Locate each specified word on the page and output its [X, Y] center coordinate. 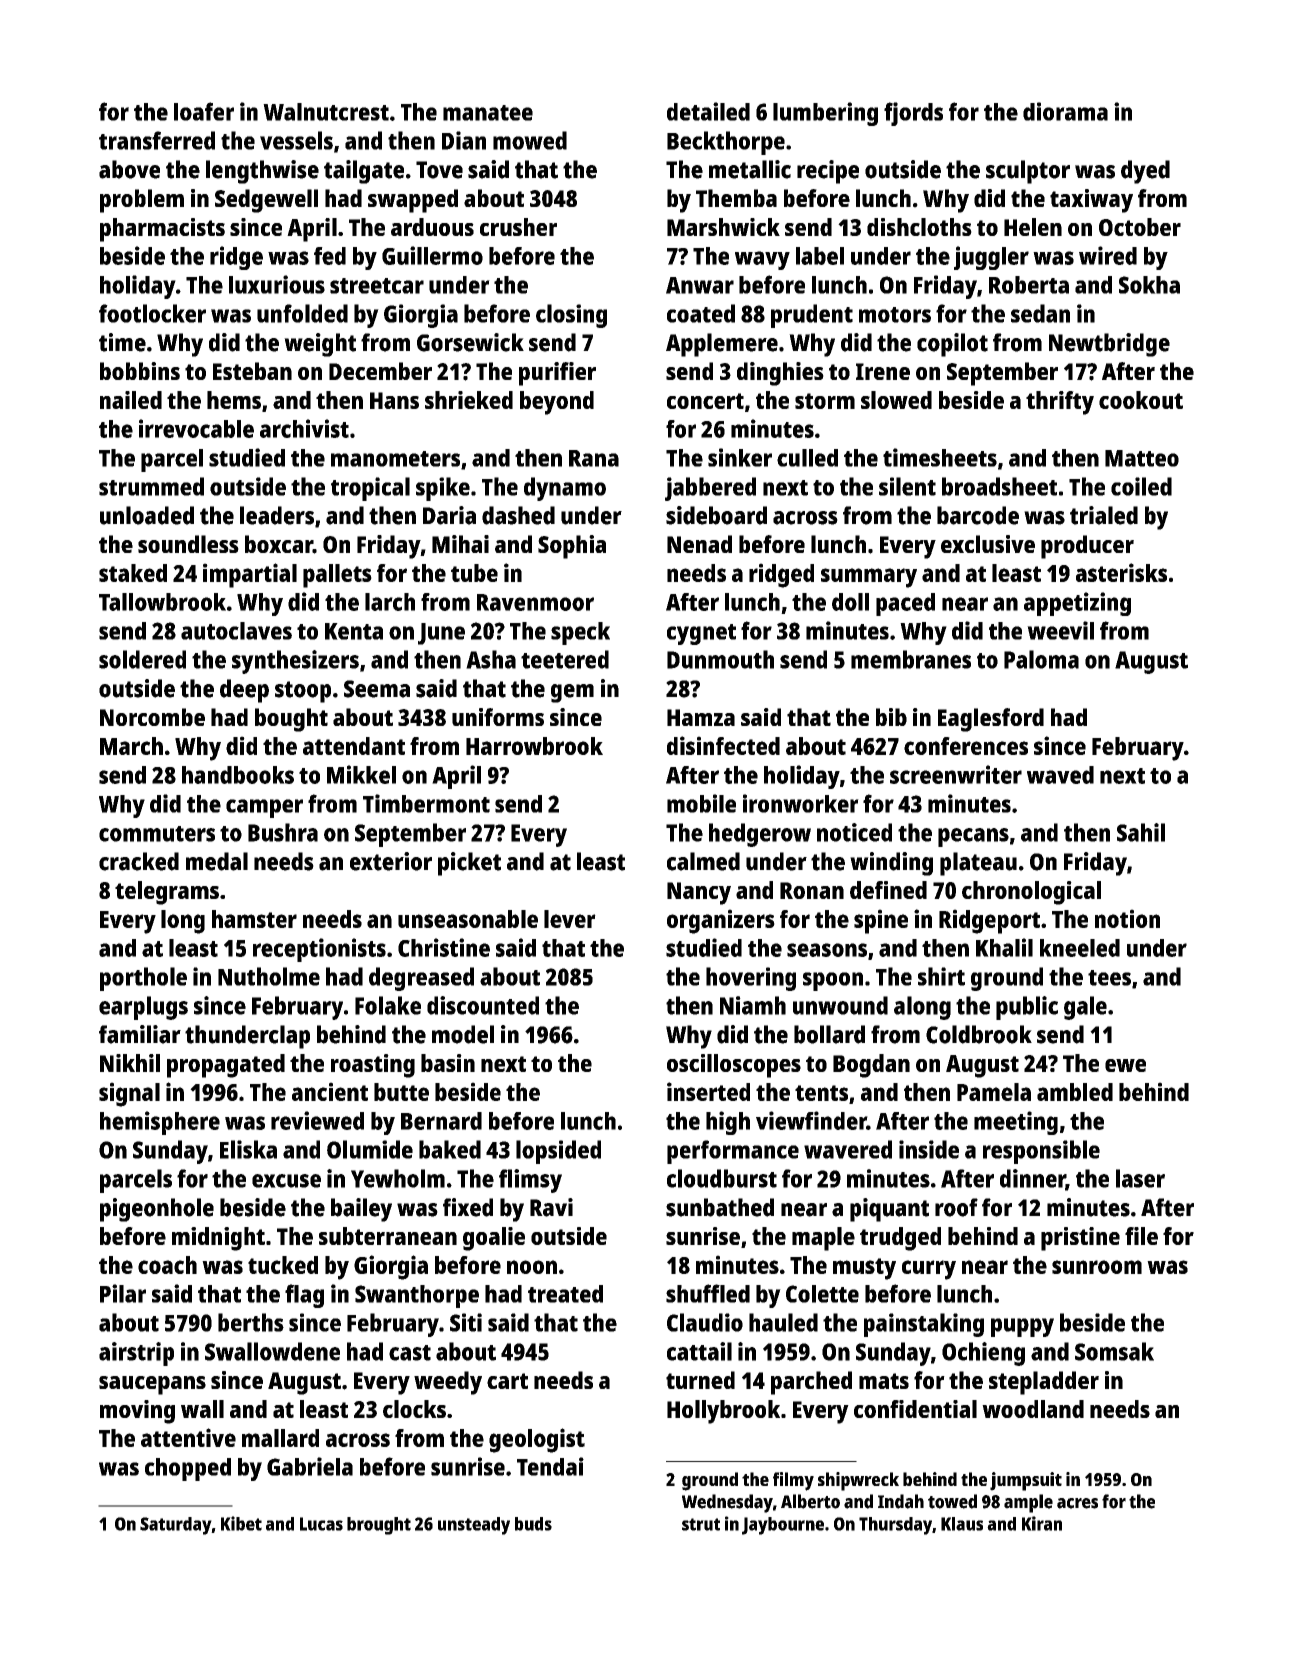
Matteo [1142, 458]
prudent [812, 316]
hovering [751, 979]
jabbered [710, 489]
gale [1085, 1008]
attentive [188, 1437]
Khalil [1004, 947]
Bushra [283, 832]
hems [234, 400]
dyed [1145, 172]
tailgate [364, 172]
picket [469, 864]
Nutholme [269, 976]
